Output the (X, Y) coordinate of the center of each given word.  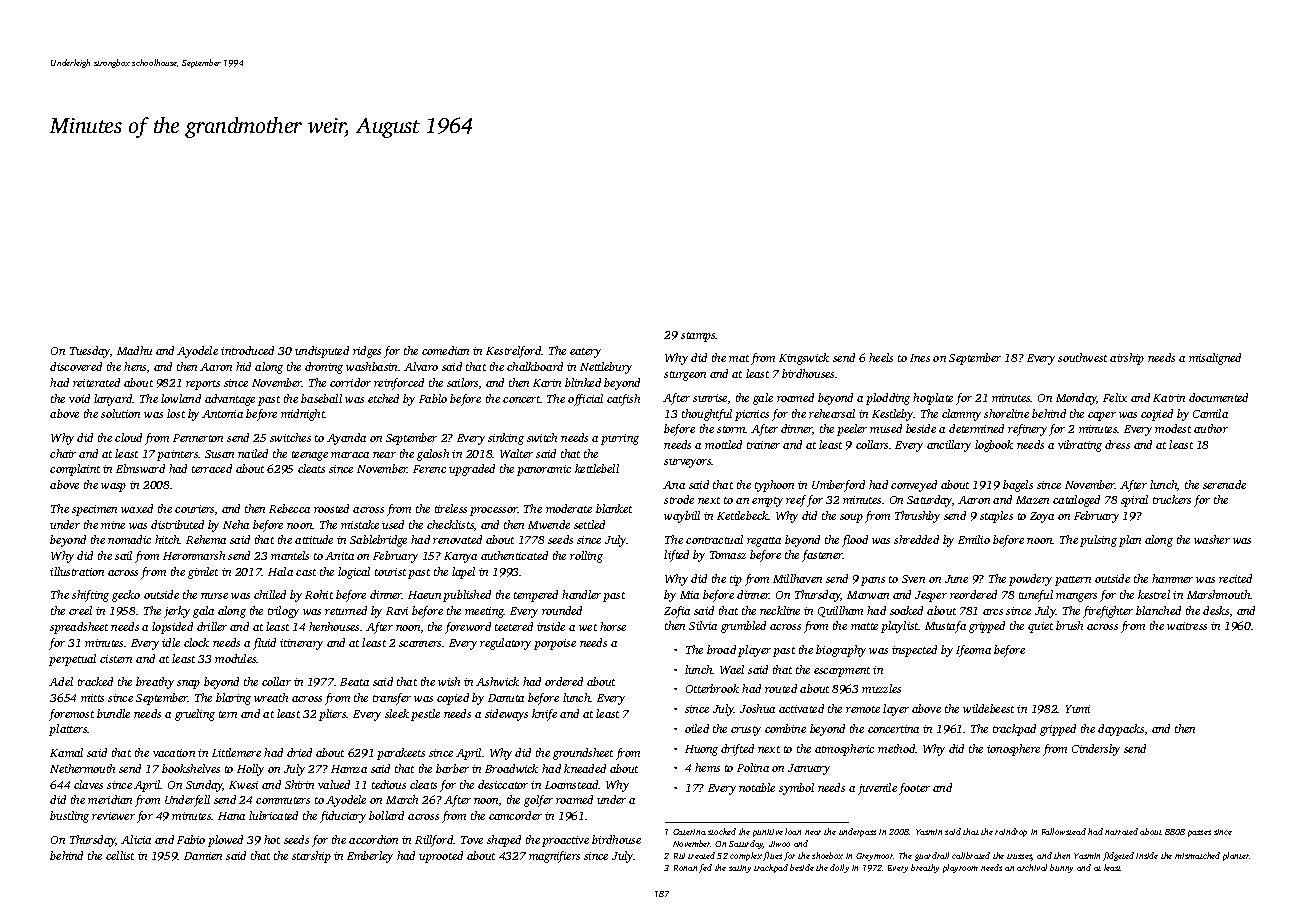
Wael (732, 669)
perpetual (72, 660)
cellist (120, 855)
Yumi (1078, 709)
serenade (1224, 484)
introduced (247, 350)
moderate (569, 508)
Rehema (206, 539)
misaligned (1215, 359)
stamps (698, 337)
